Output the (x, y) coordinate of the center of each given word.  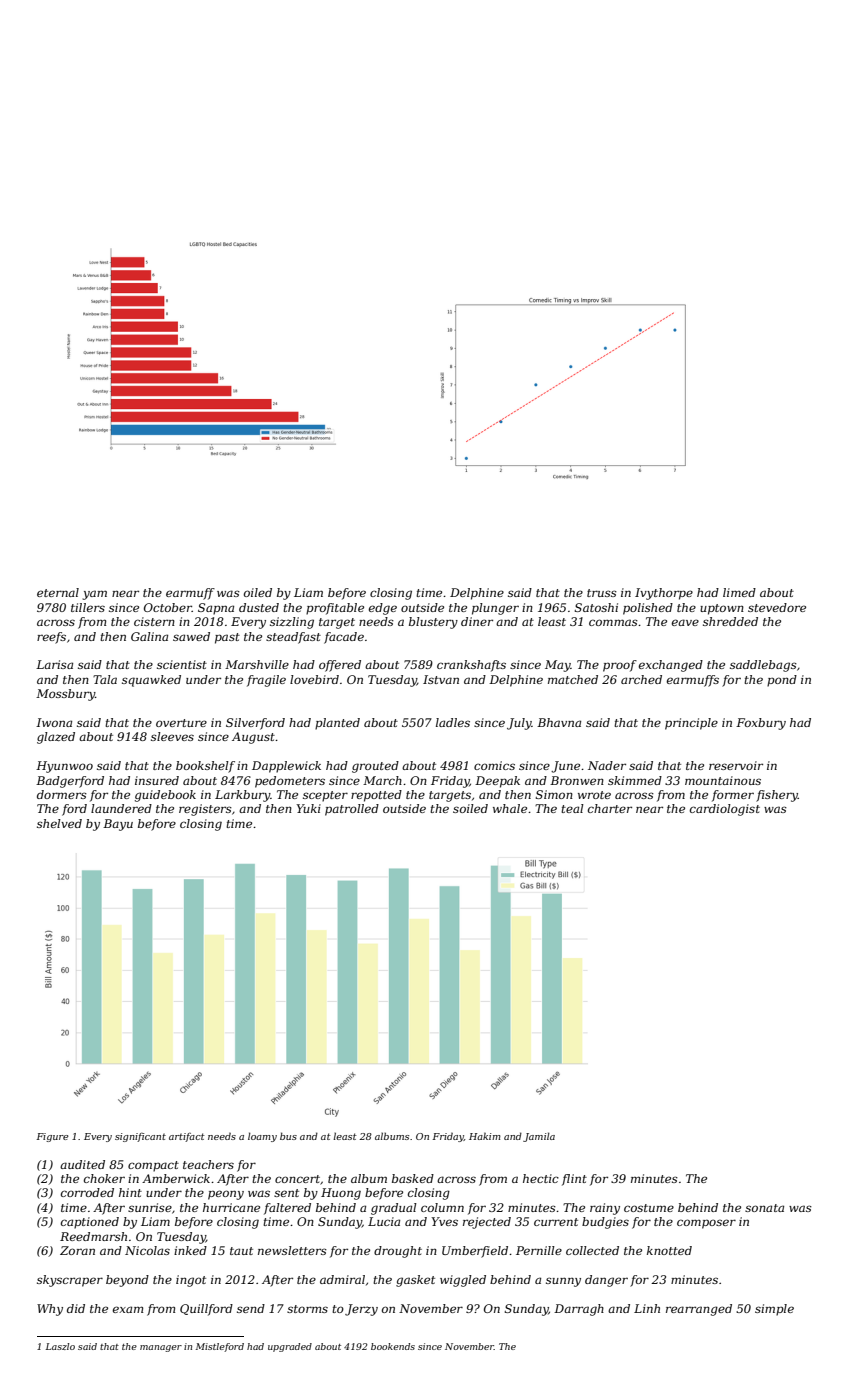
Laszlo (60, 1346)
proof (620, 666)
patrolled (352, 810)
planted (337, 724)
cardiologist (725, 810)
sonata (764, 1208)
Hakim (485, 1136)
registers (205, 810)
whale (510, 808)
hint (130, 1192)
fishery (777, 796)
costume (649, 1208)
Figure (53, 1137)
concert (297, 1179)
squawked (151, 681)
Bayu (118, 825)
